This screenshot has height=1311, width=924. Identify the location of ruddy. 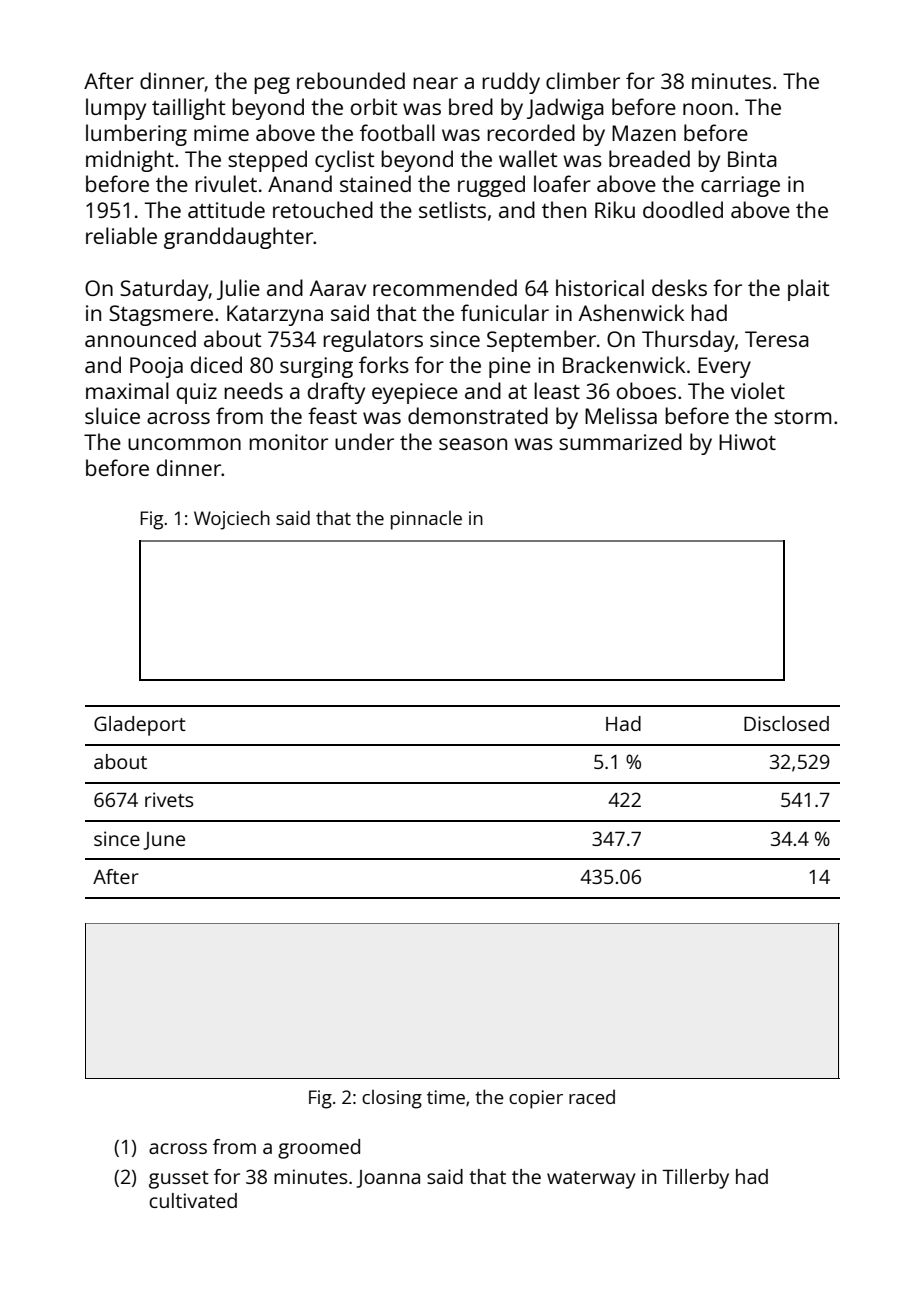
(511, 83).
